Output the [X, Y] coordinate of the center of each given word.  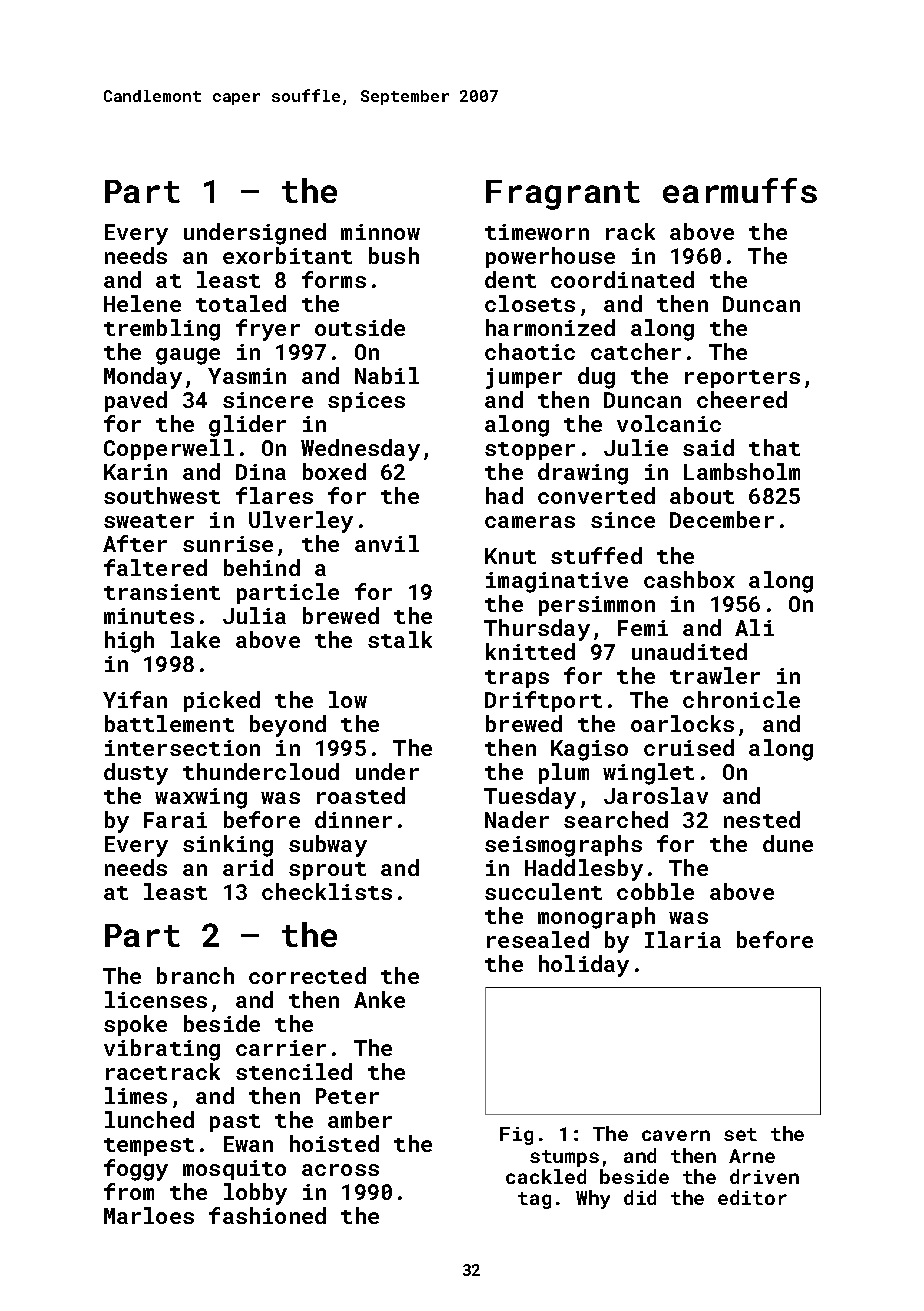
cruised [689, 747]
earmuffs [740, 190]
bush [394, 255]
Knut [510, 556]
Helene [142, 303]
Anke [379, 999]
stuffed [596, 555]
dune [788, 843]
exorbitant [287, 255]
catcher [636, 351]
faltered [155, 567]
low [348, 699]
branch [195, 975]
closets [530, 303]
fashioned [267, 1215]
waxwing [201, 798]
